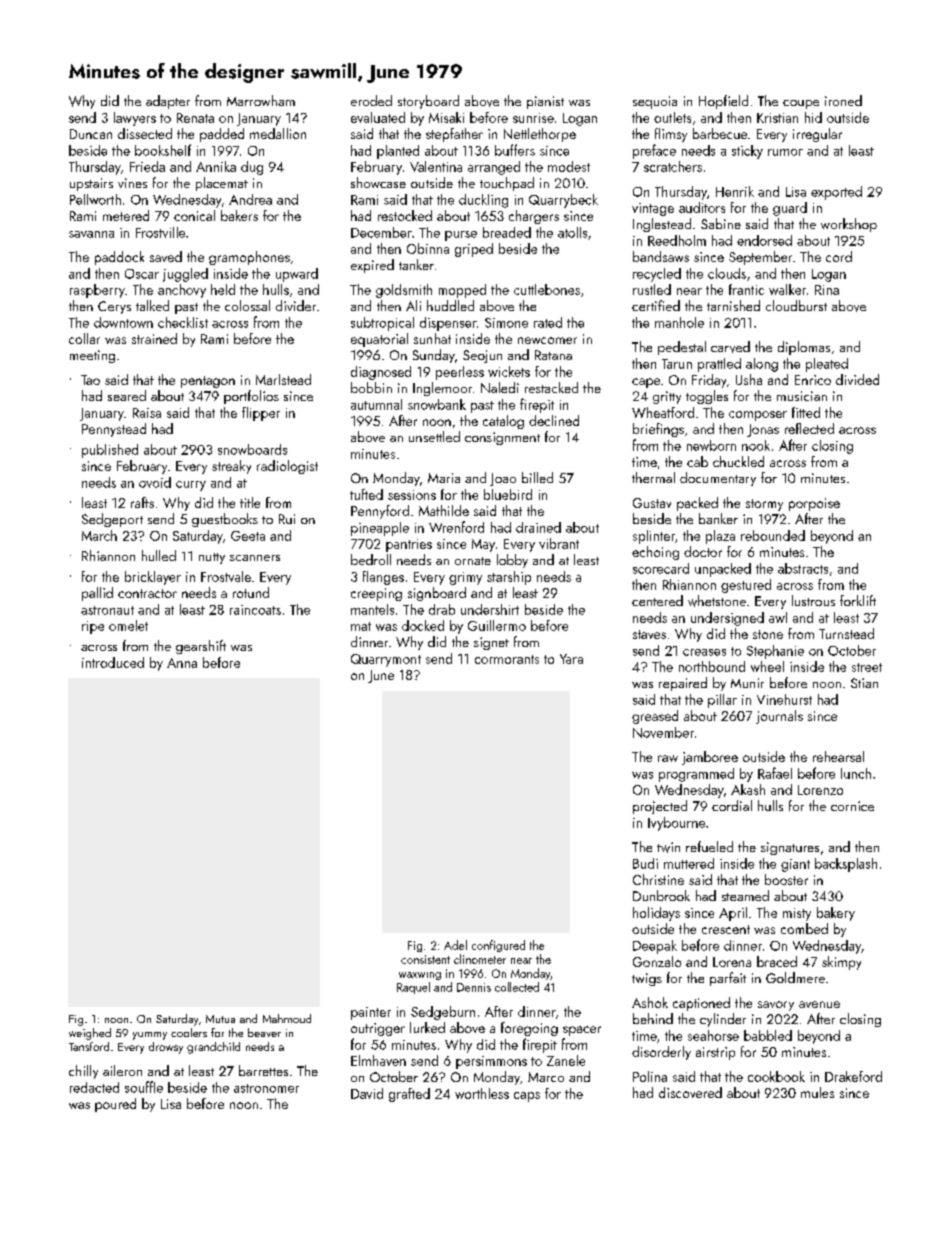  I want to click on holidays, so click(656, 914).
